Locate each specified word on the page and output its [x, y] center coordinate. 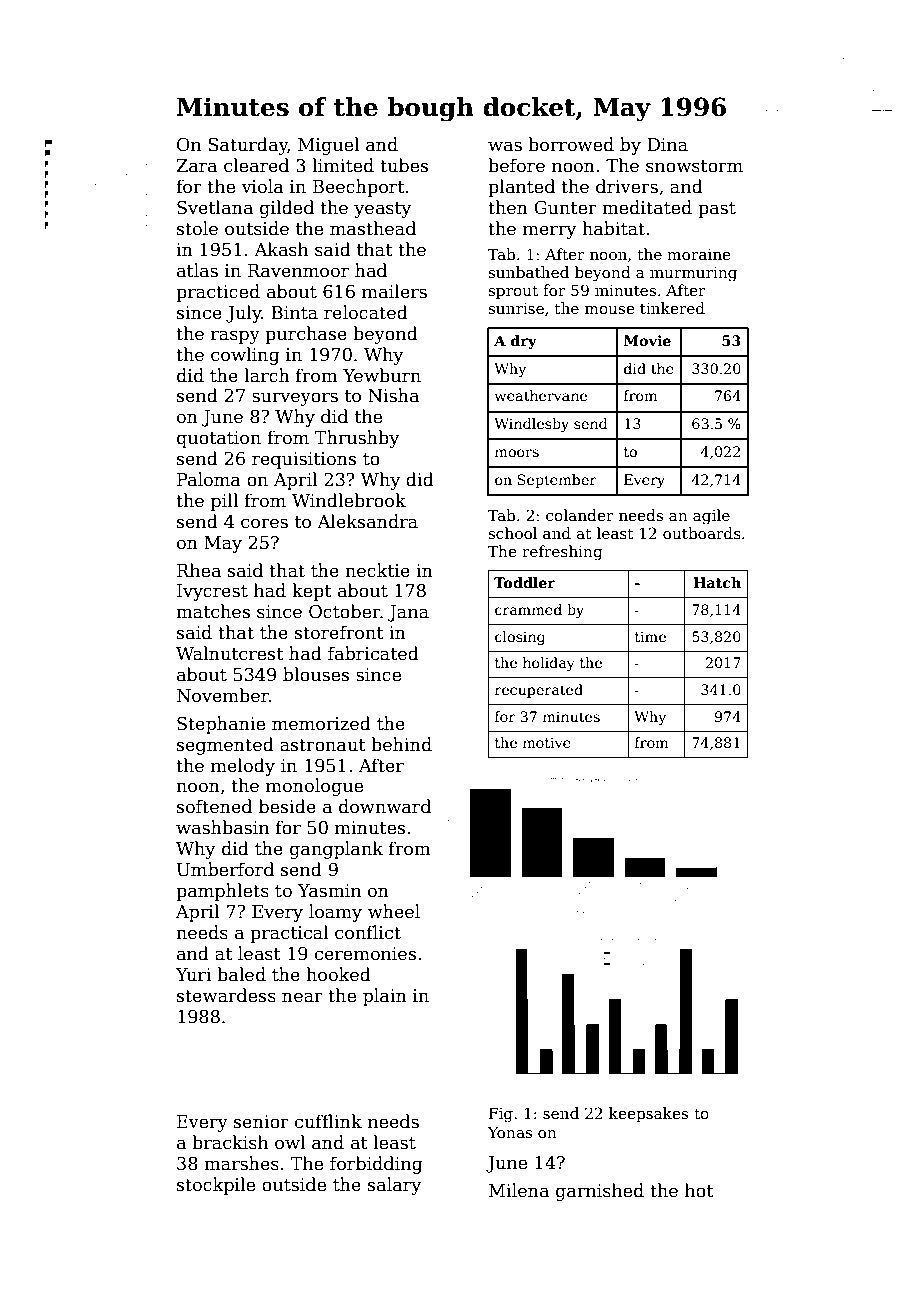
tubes [404, 165]
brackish [230, 1142]
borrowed [571, 144]
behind [401, 744]
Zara [196, 166]
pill [224, 502]
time [650, 636]
